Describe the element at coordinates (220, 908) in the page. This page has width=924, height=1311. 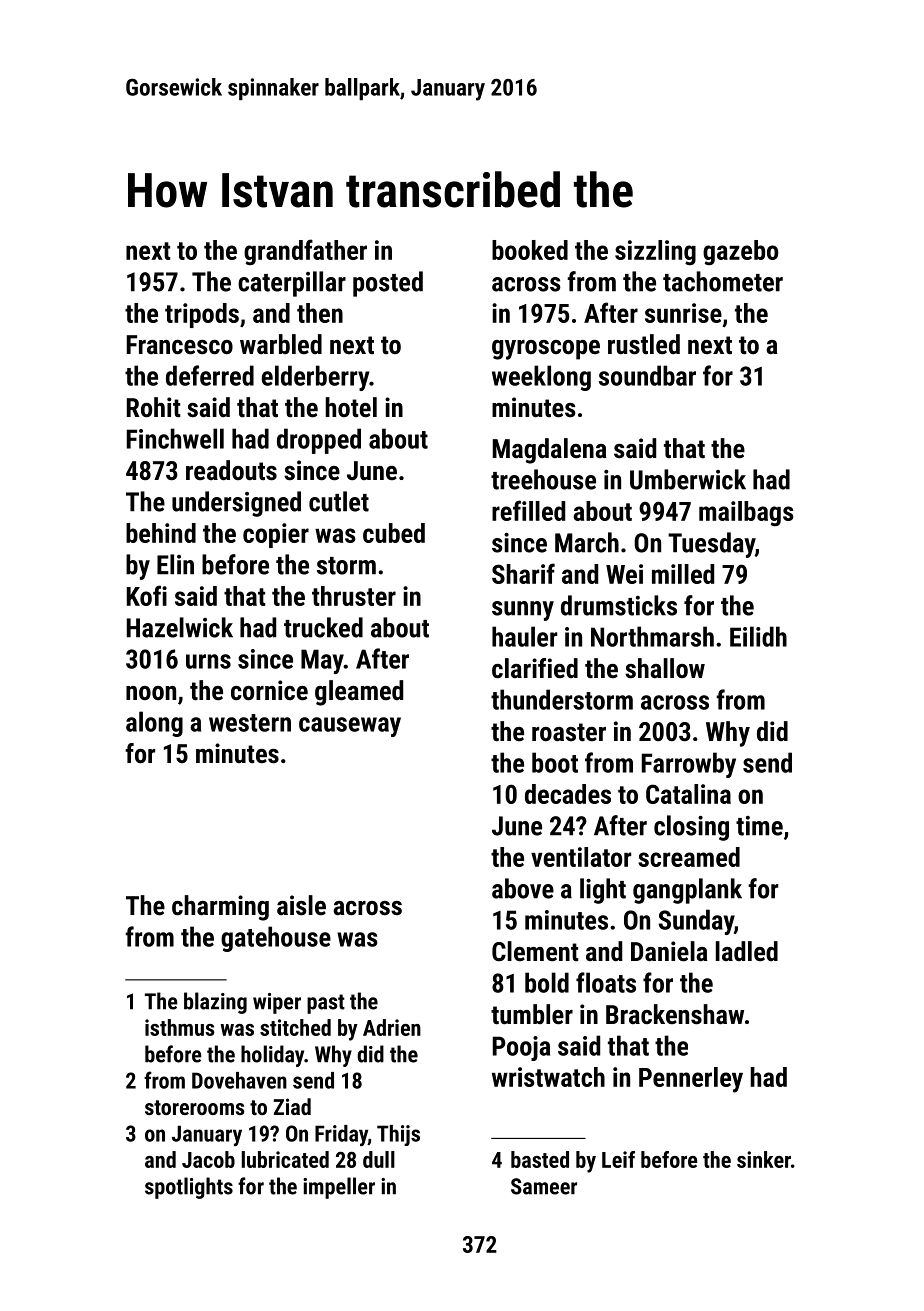
I see `charming` at that location.
